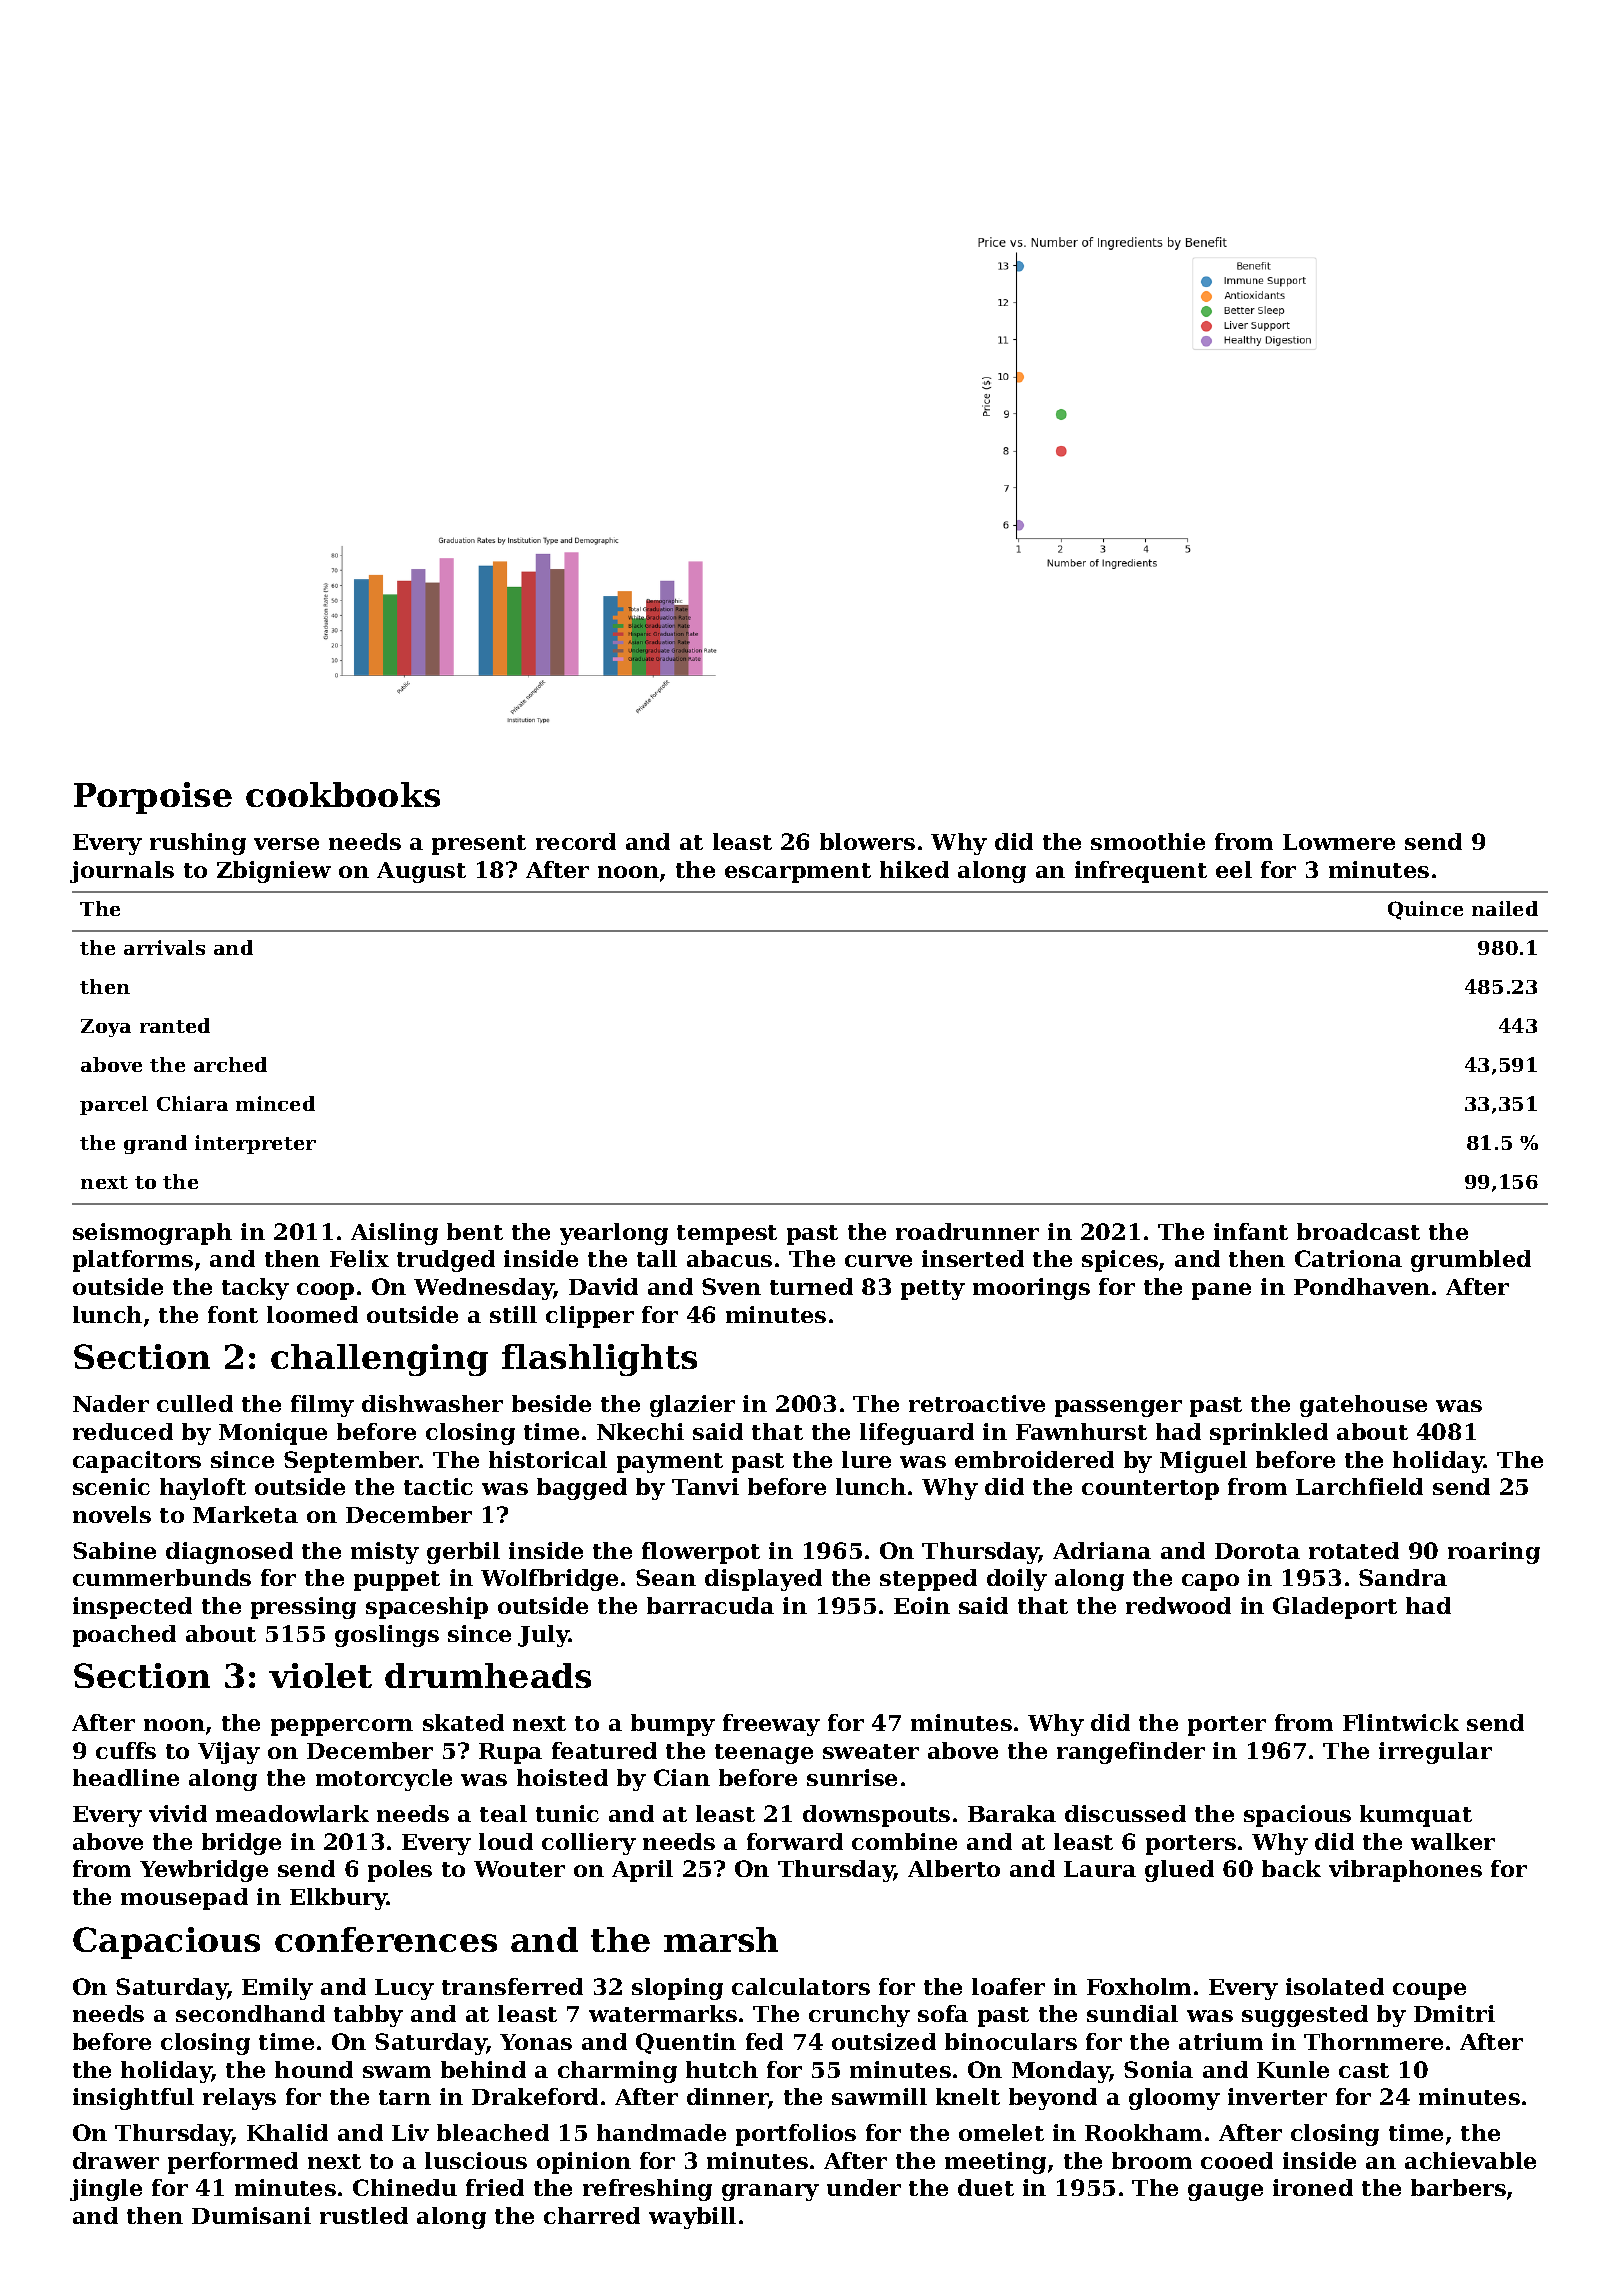 Image resolution: width=1620 pixels, height=2292 pixels. What do you see at coordinates (663, 2013) in the page?
I see `watermarks` at bounding box center [663, 2013].
